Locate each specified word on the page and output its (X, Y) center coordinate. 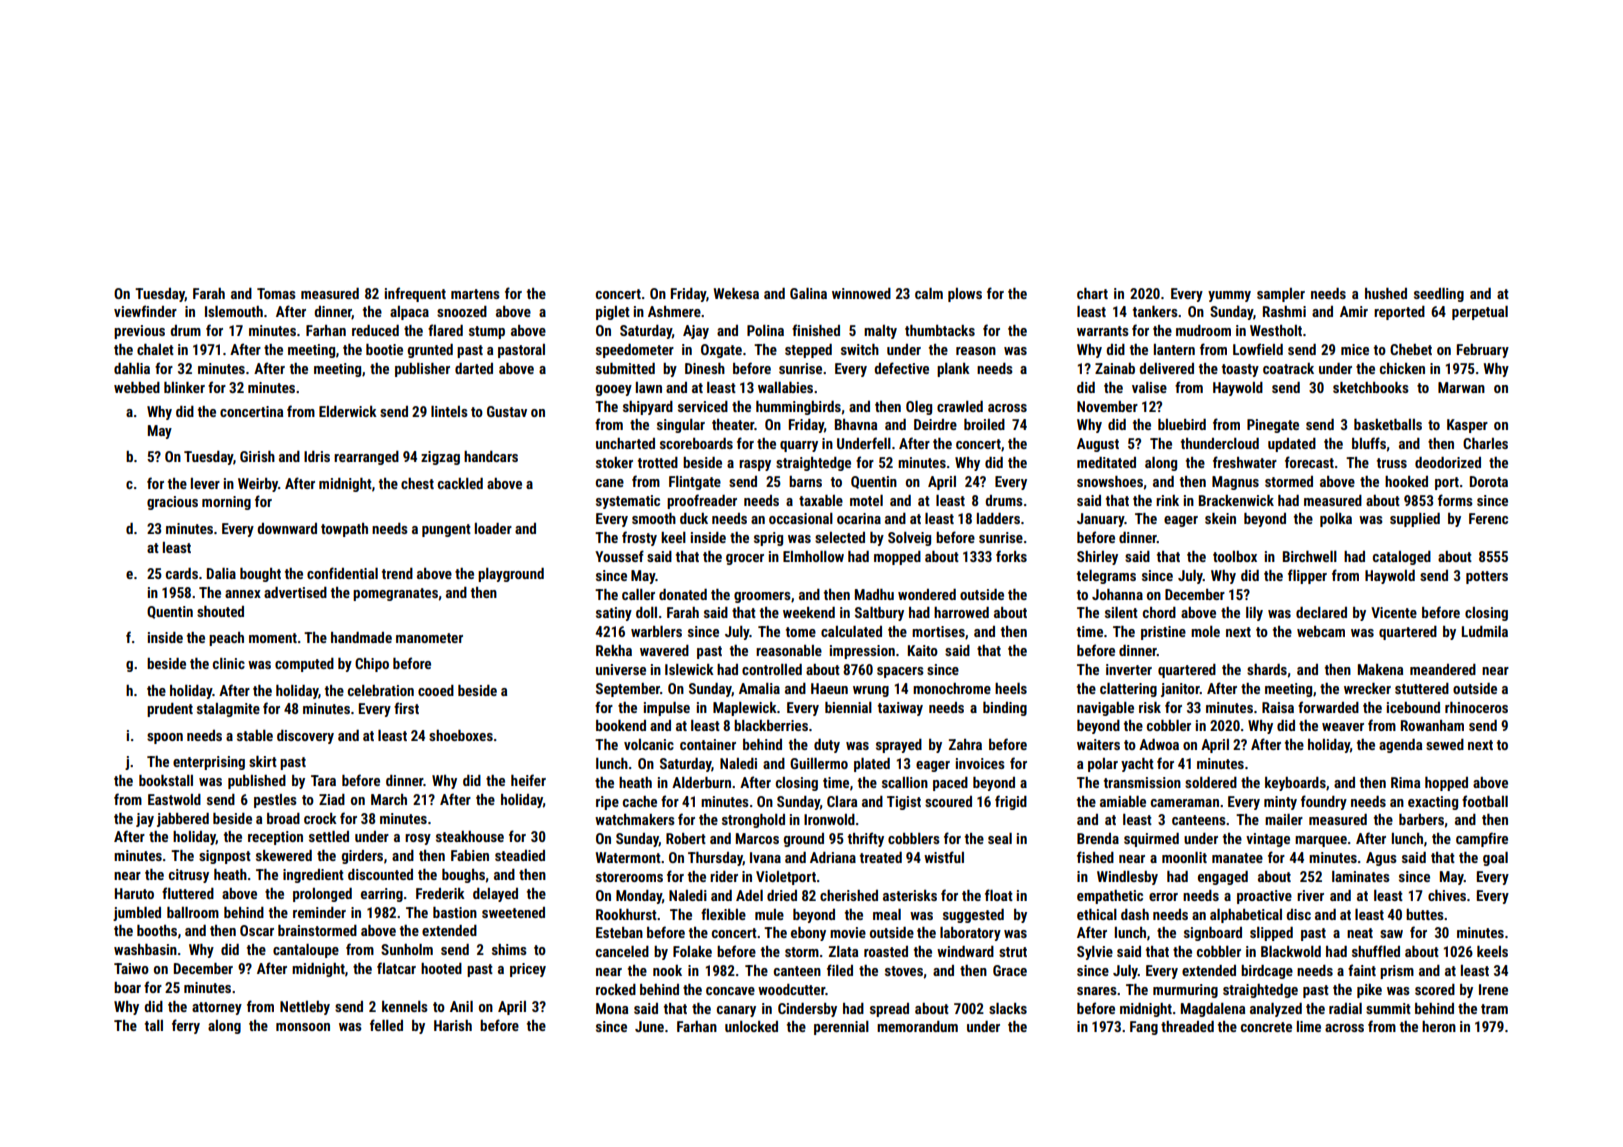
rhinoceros (1476, 707)
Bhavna (856, 424)
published (257, 782)
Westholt (1276, 330)
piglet (613, 313)
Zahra (965, 744)
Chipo (372, 665)
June (649, 1026)
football (1485, 801)
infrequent (415, 294)
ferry (186, 1026)
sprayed (899, 746)
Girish (257, 456)
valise (1149, 387)
